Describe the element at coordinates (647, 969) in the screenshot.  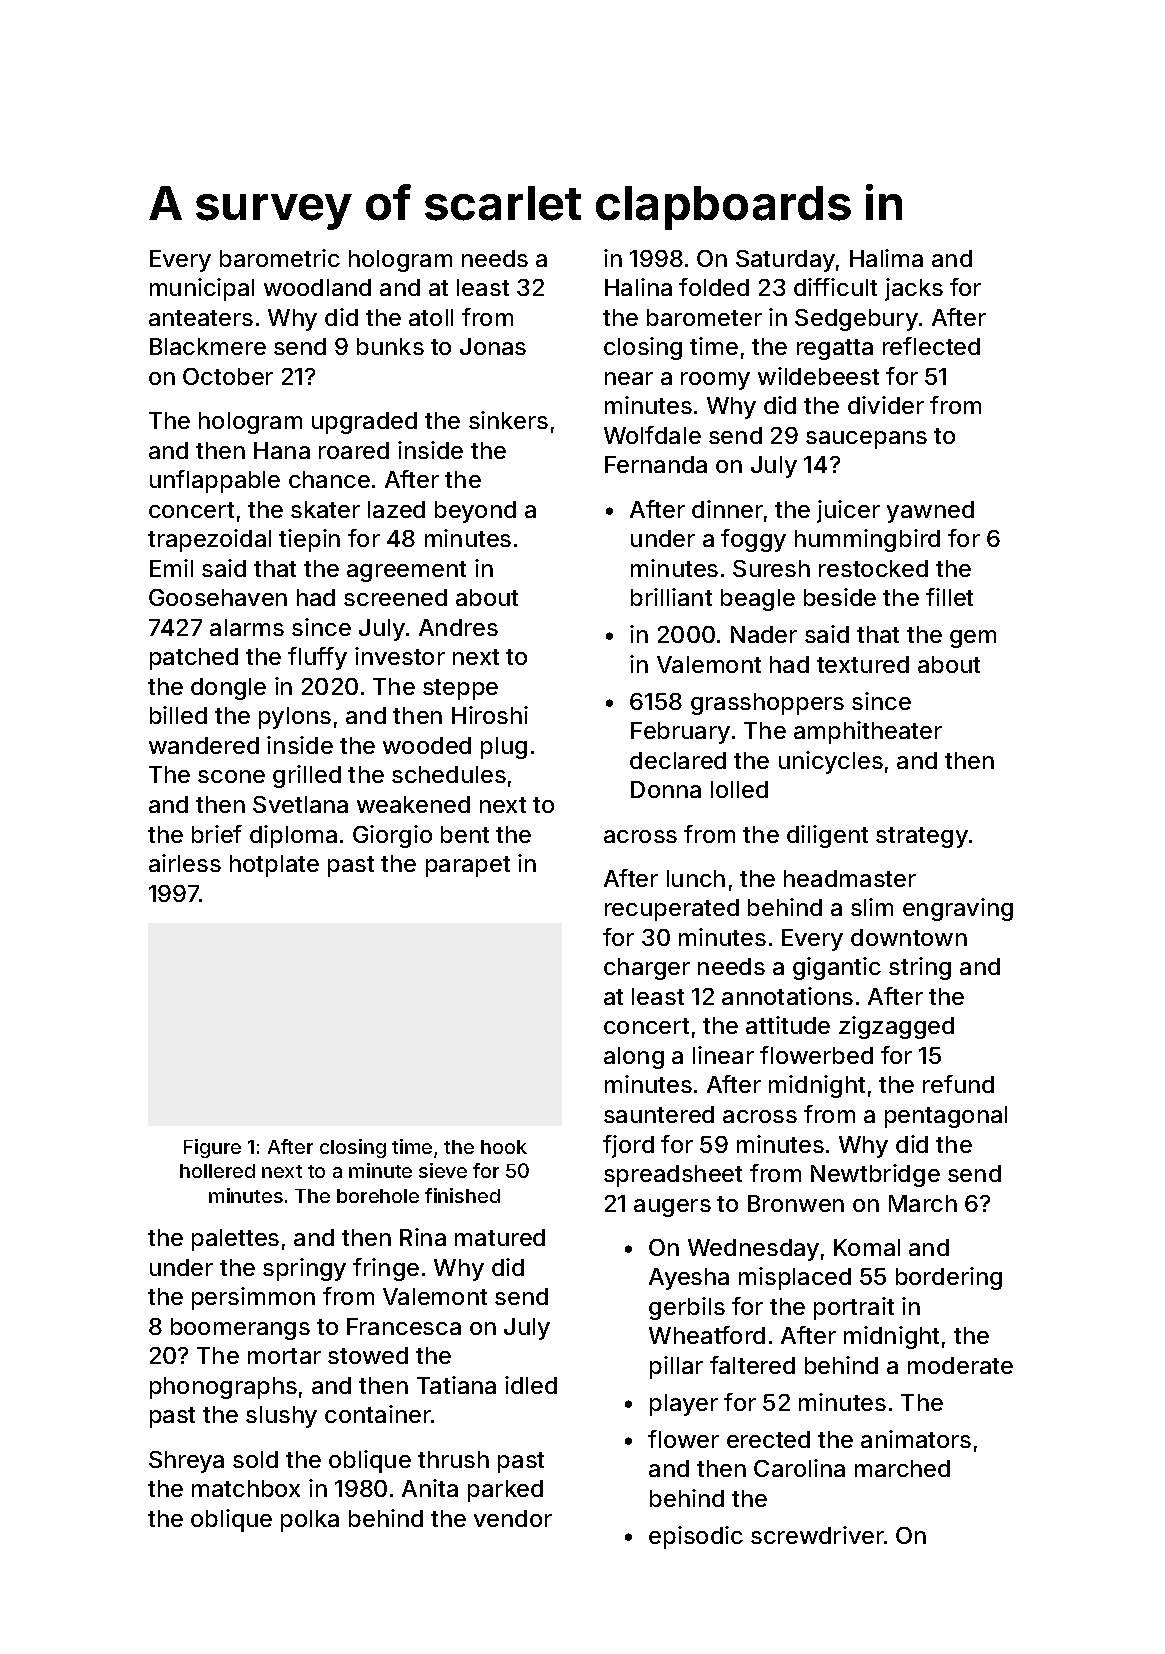
I see `charger` at that location.
